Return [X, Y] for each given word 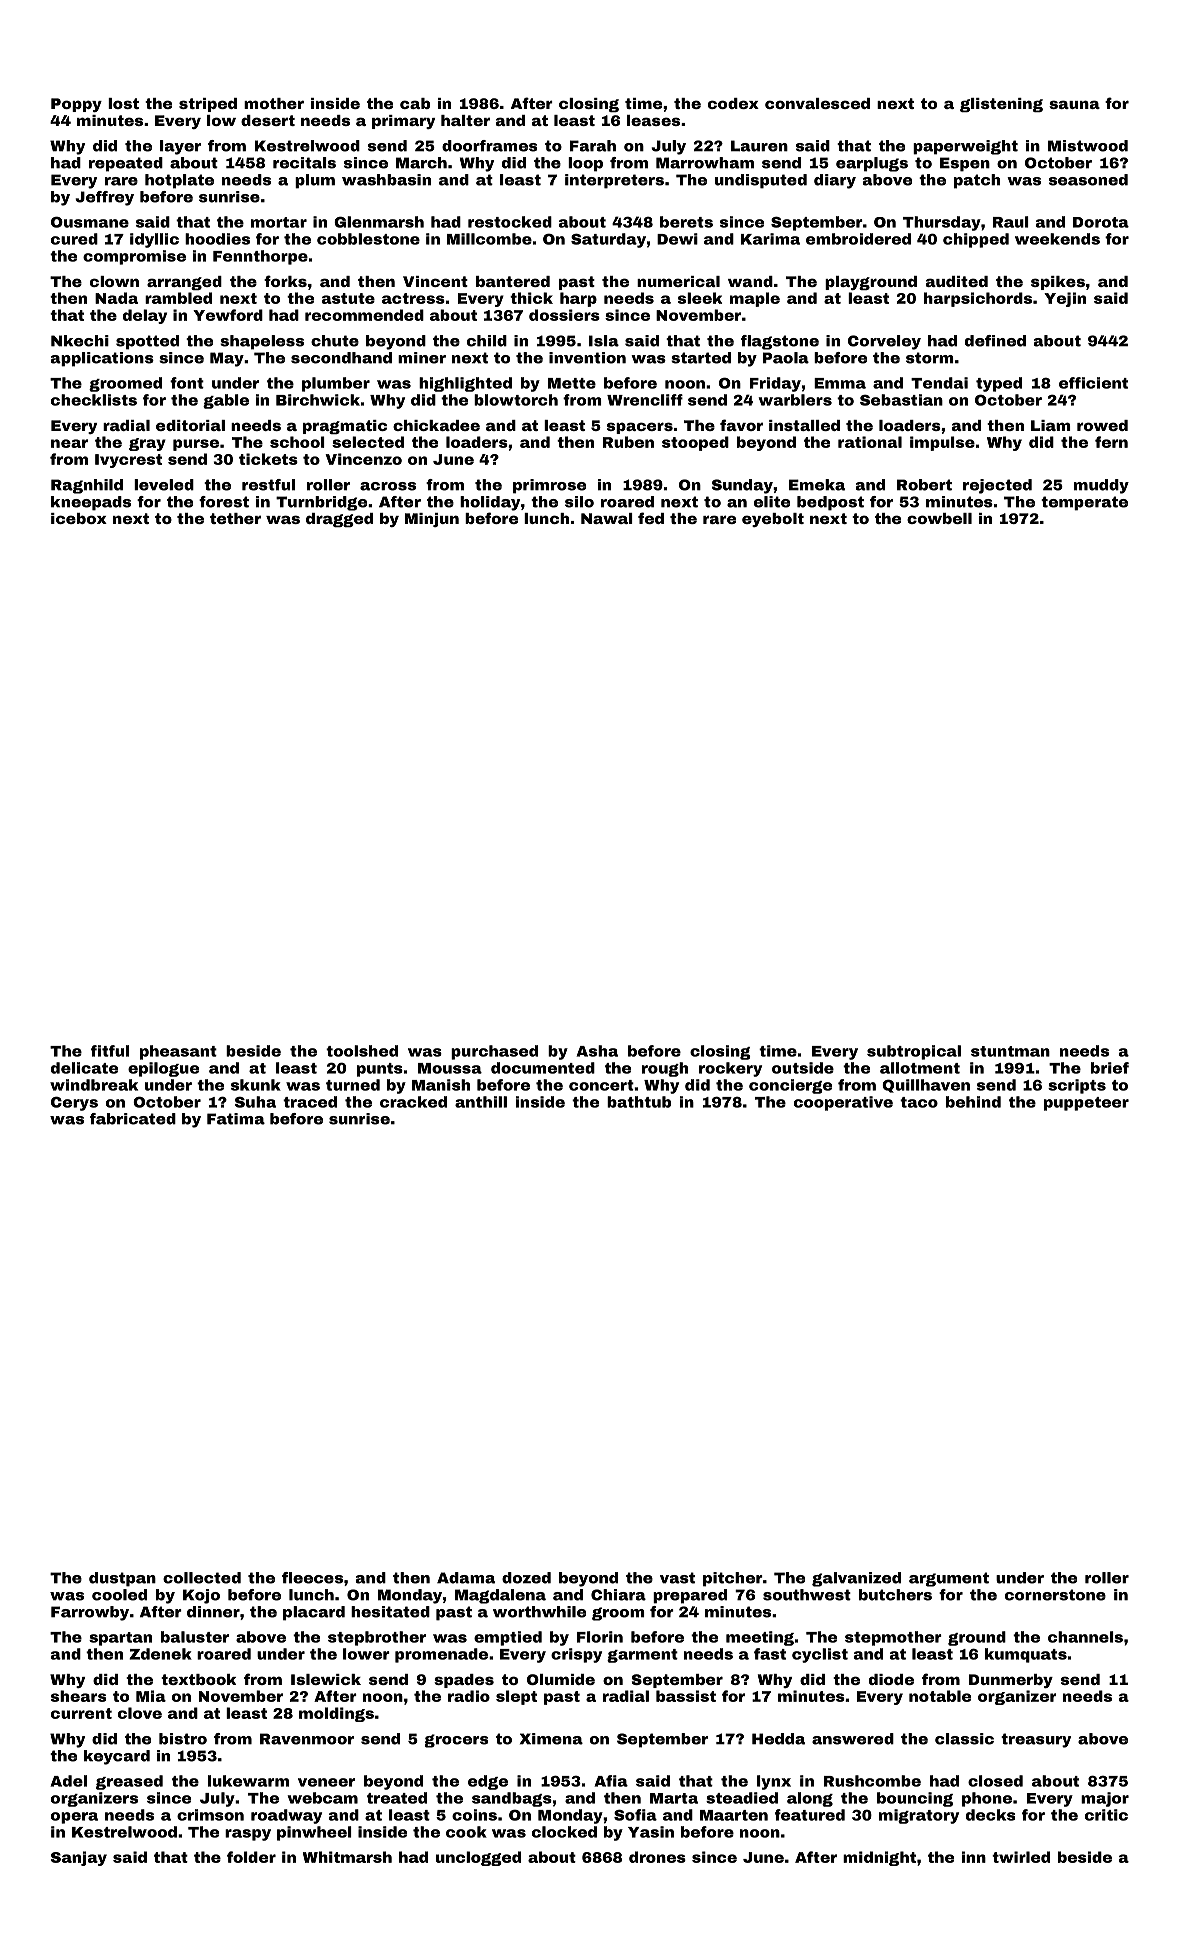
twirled [1021, 1857]
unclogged [478, 1858]
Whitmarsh [347, 1857]
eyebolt [773, 520]
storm [930, 358]
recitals [304, 163]
